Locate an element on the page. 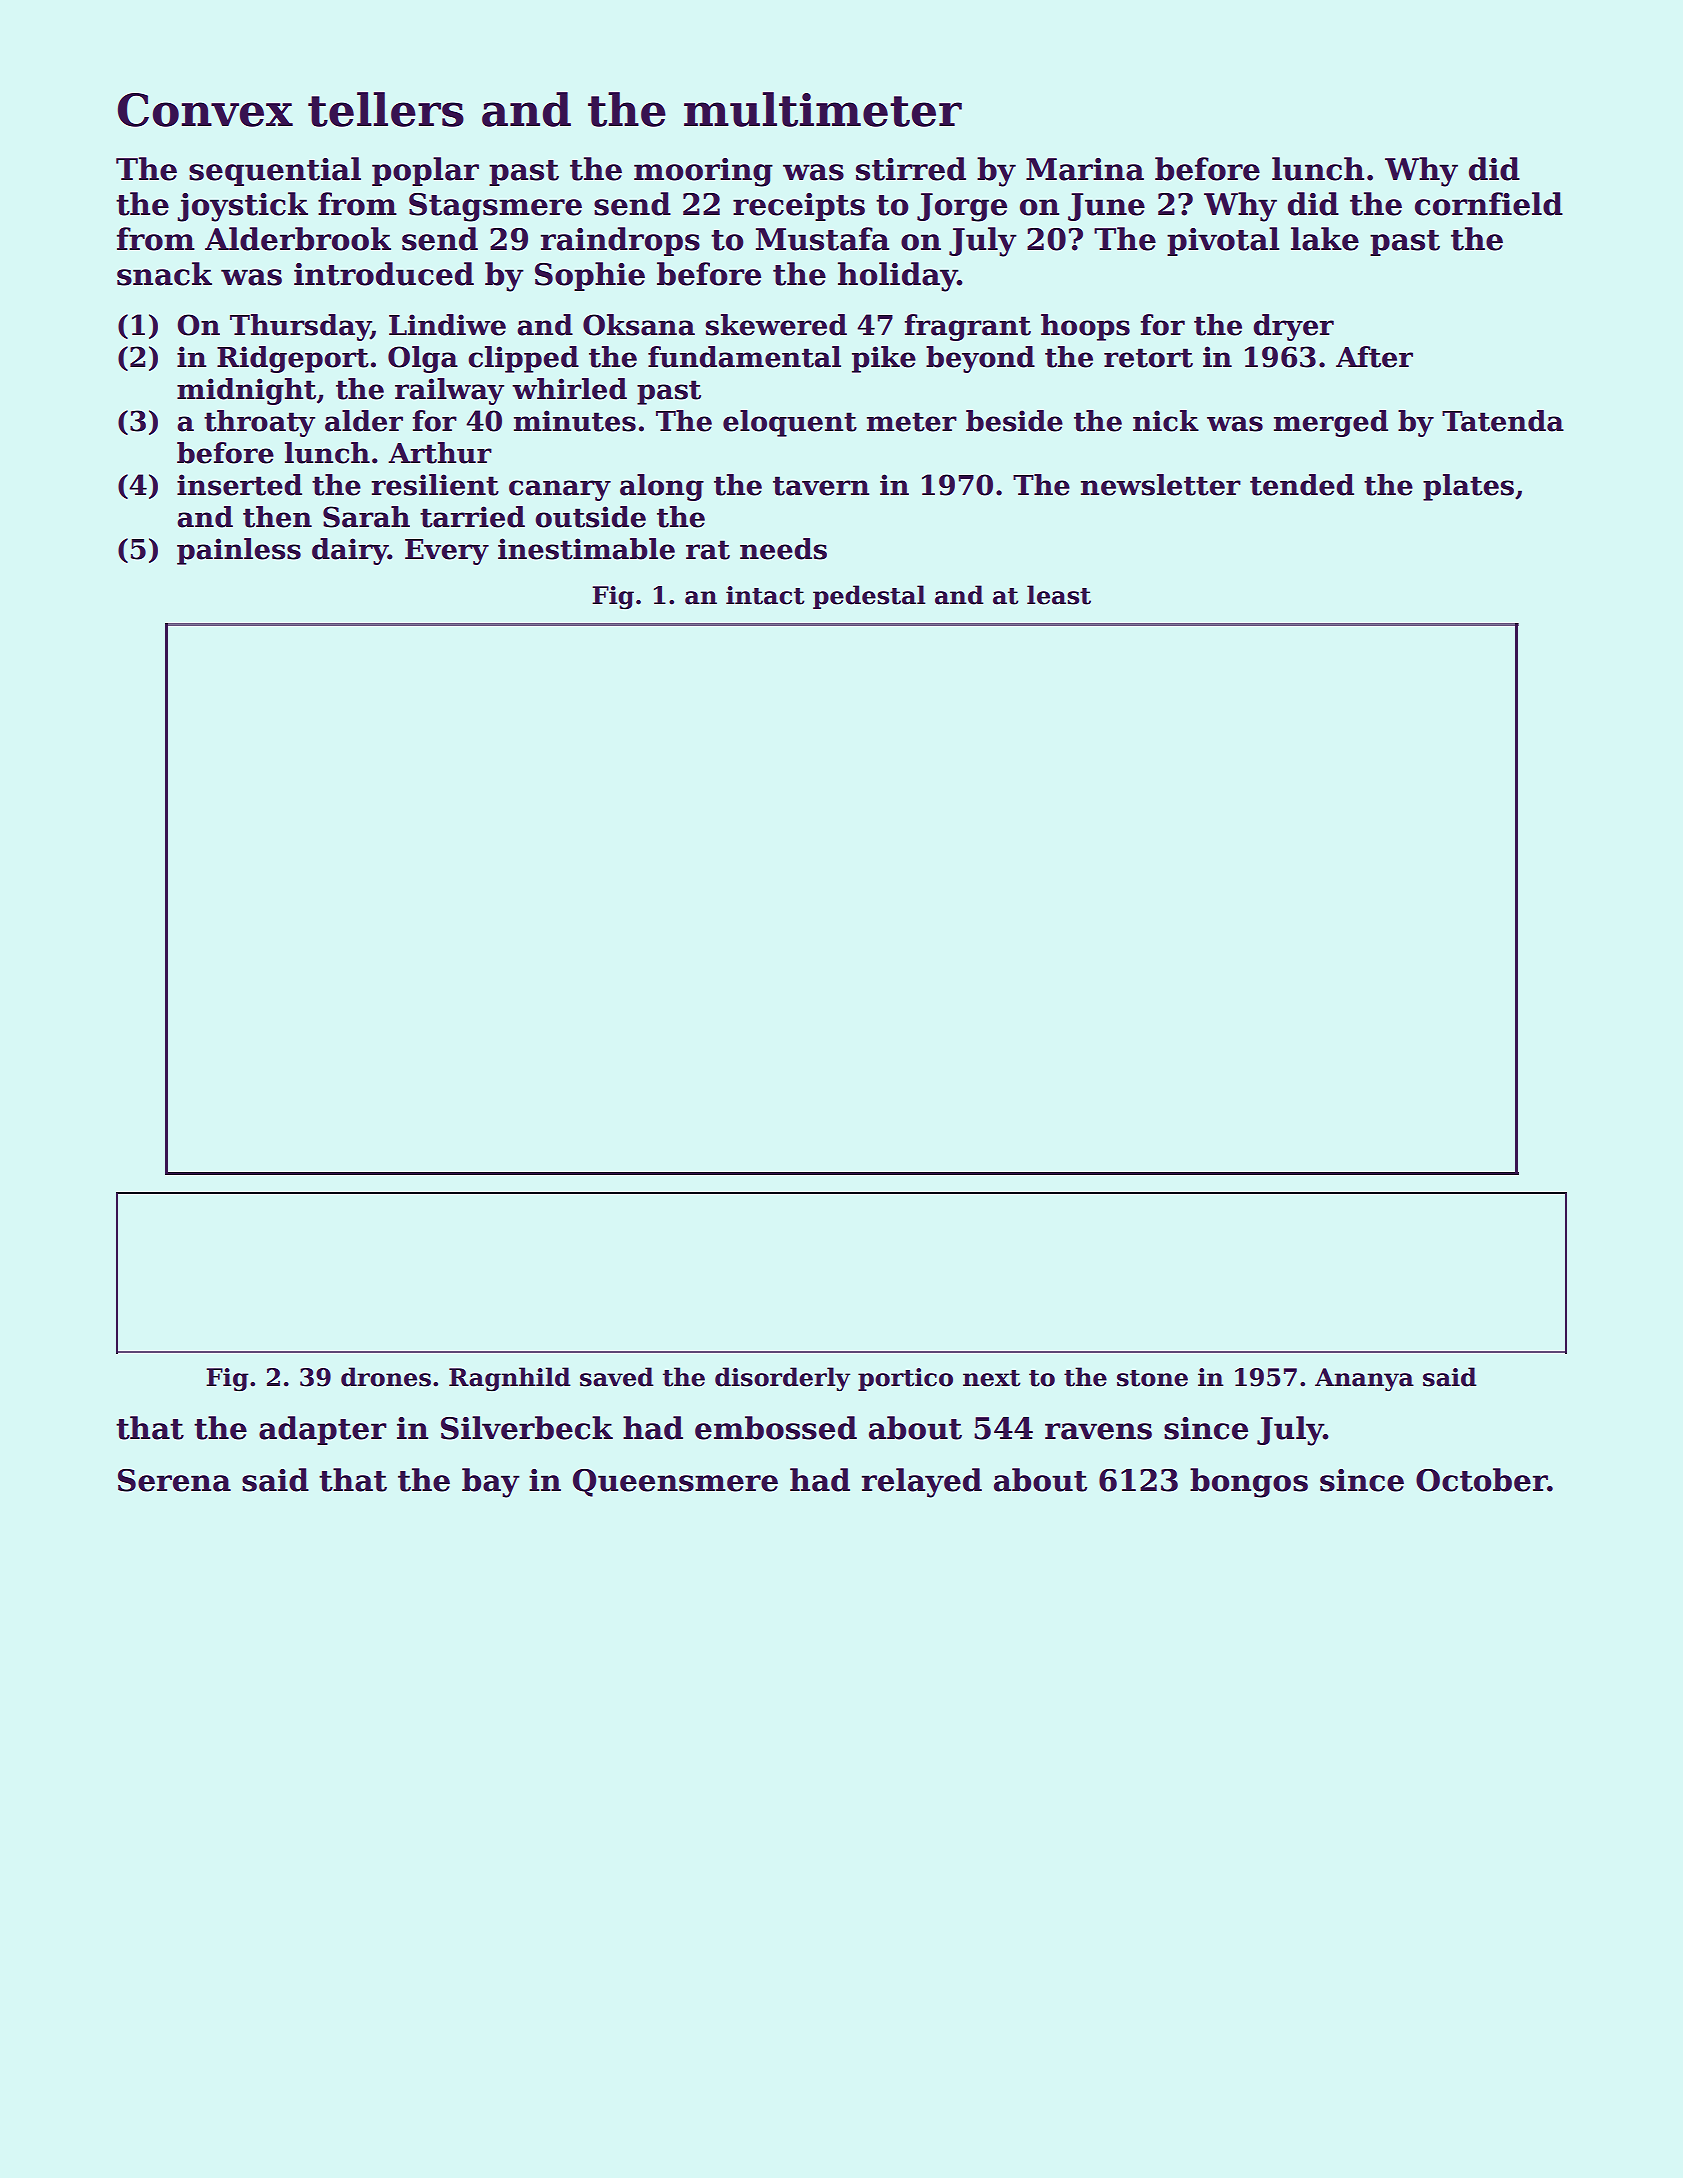 The width and height of the image is (1683, 2178). least is located at coordinates (1059, 595).
